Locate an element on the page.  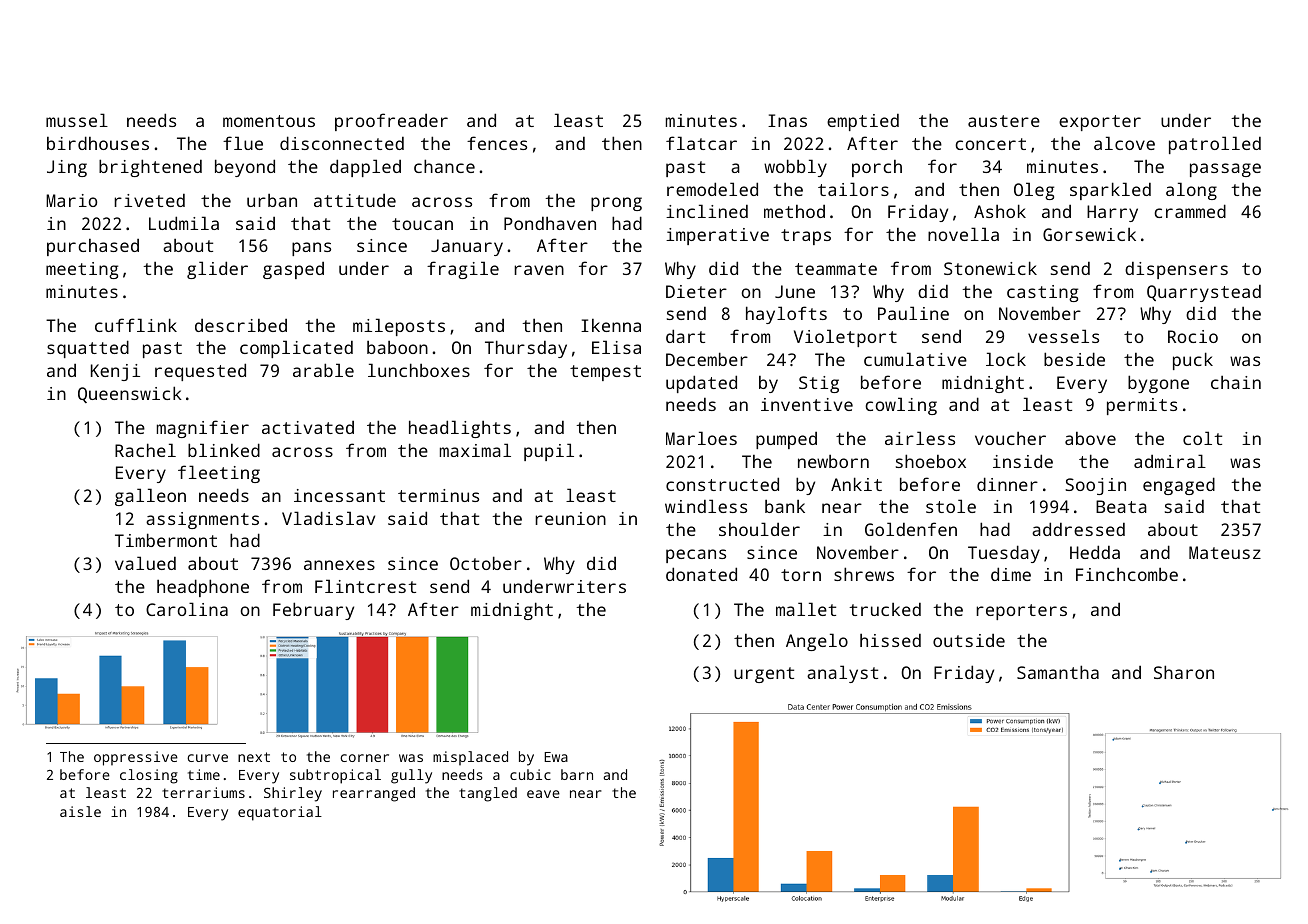
beside is located at coordinates (1074, 359).
